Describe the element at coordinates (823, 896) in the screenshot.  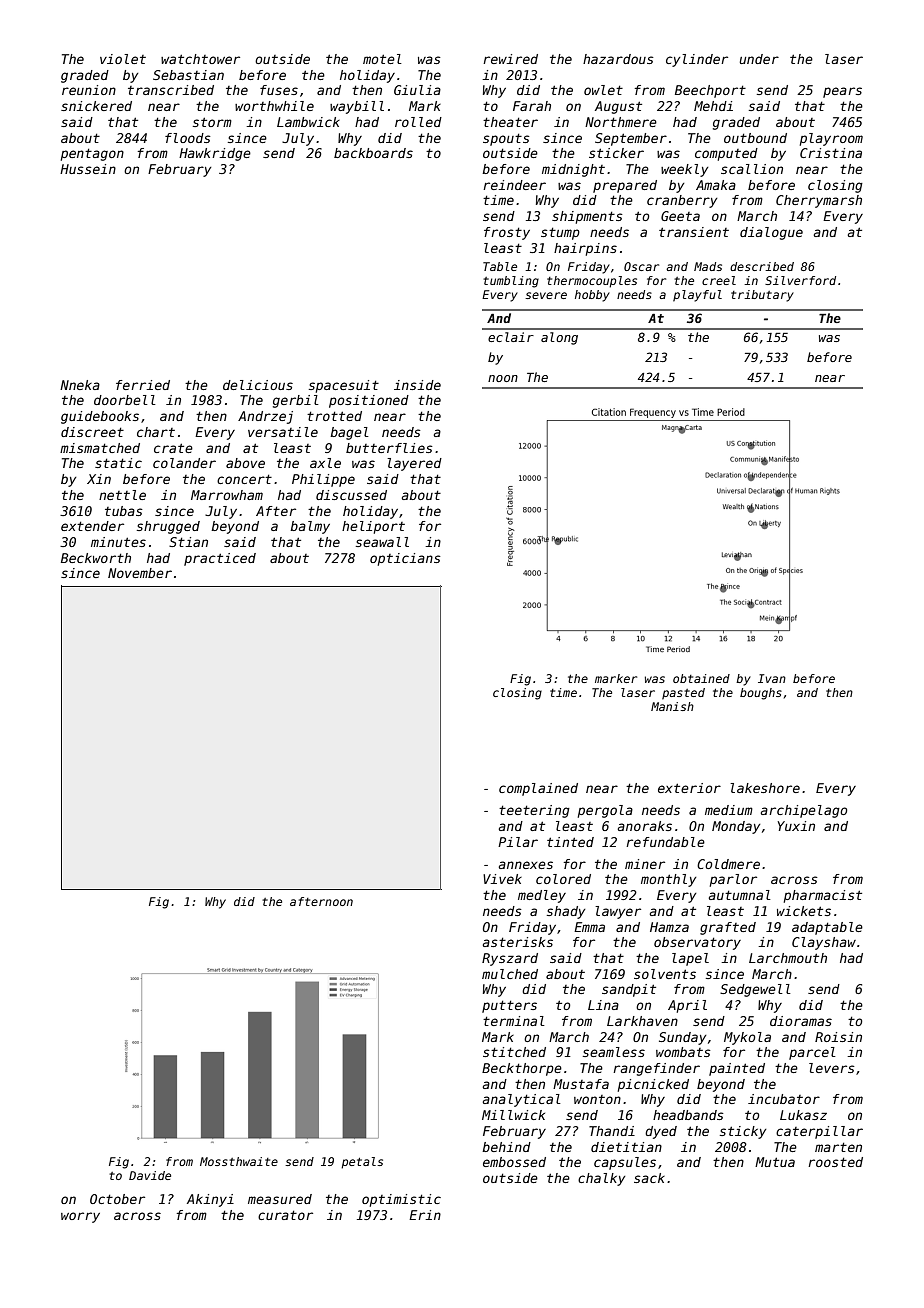
I see `pharmacist` at that location.
